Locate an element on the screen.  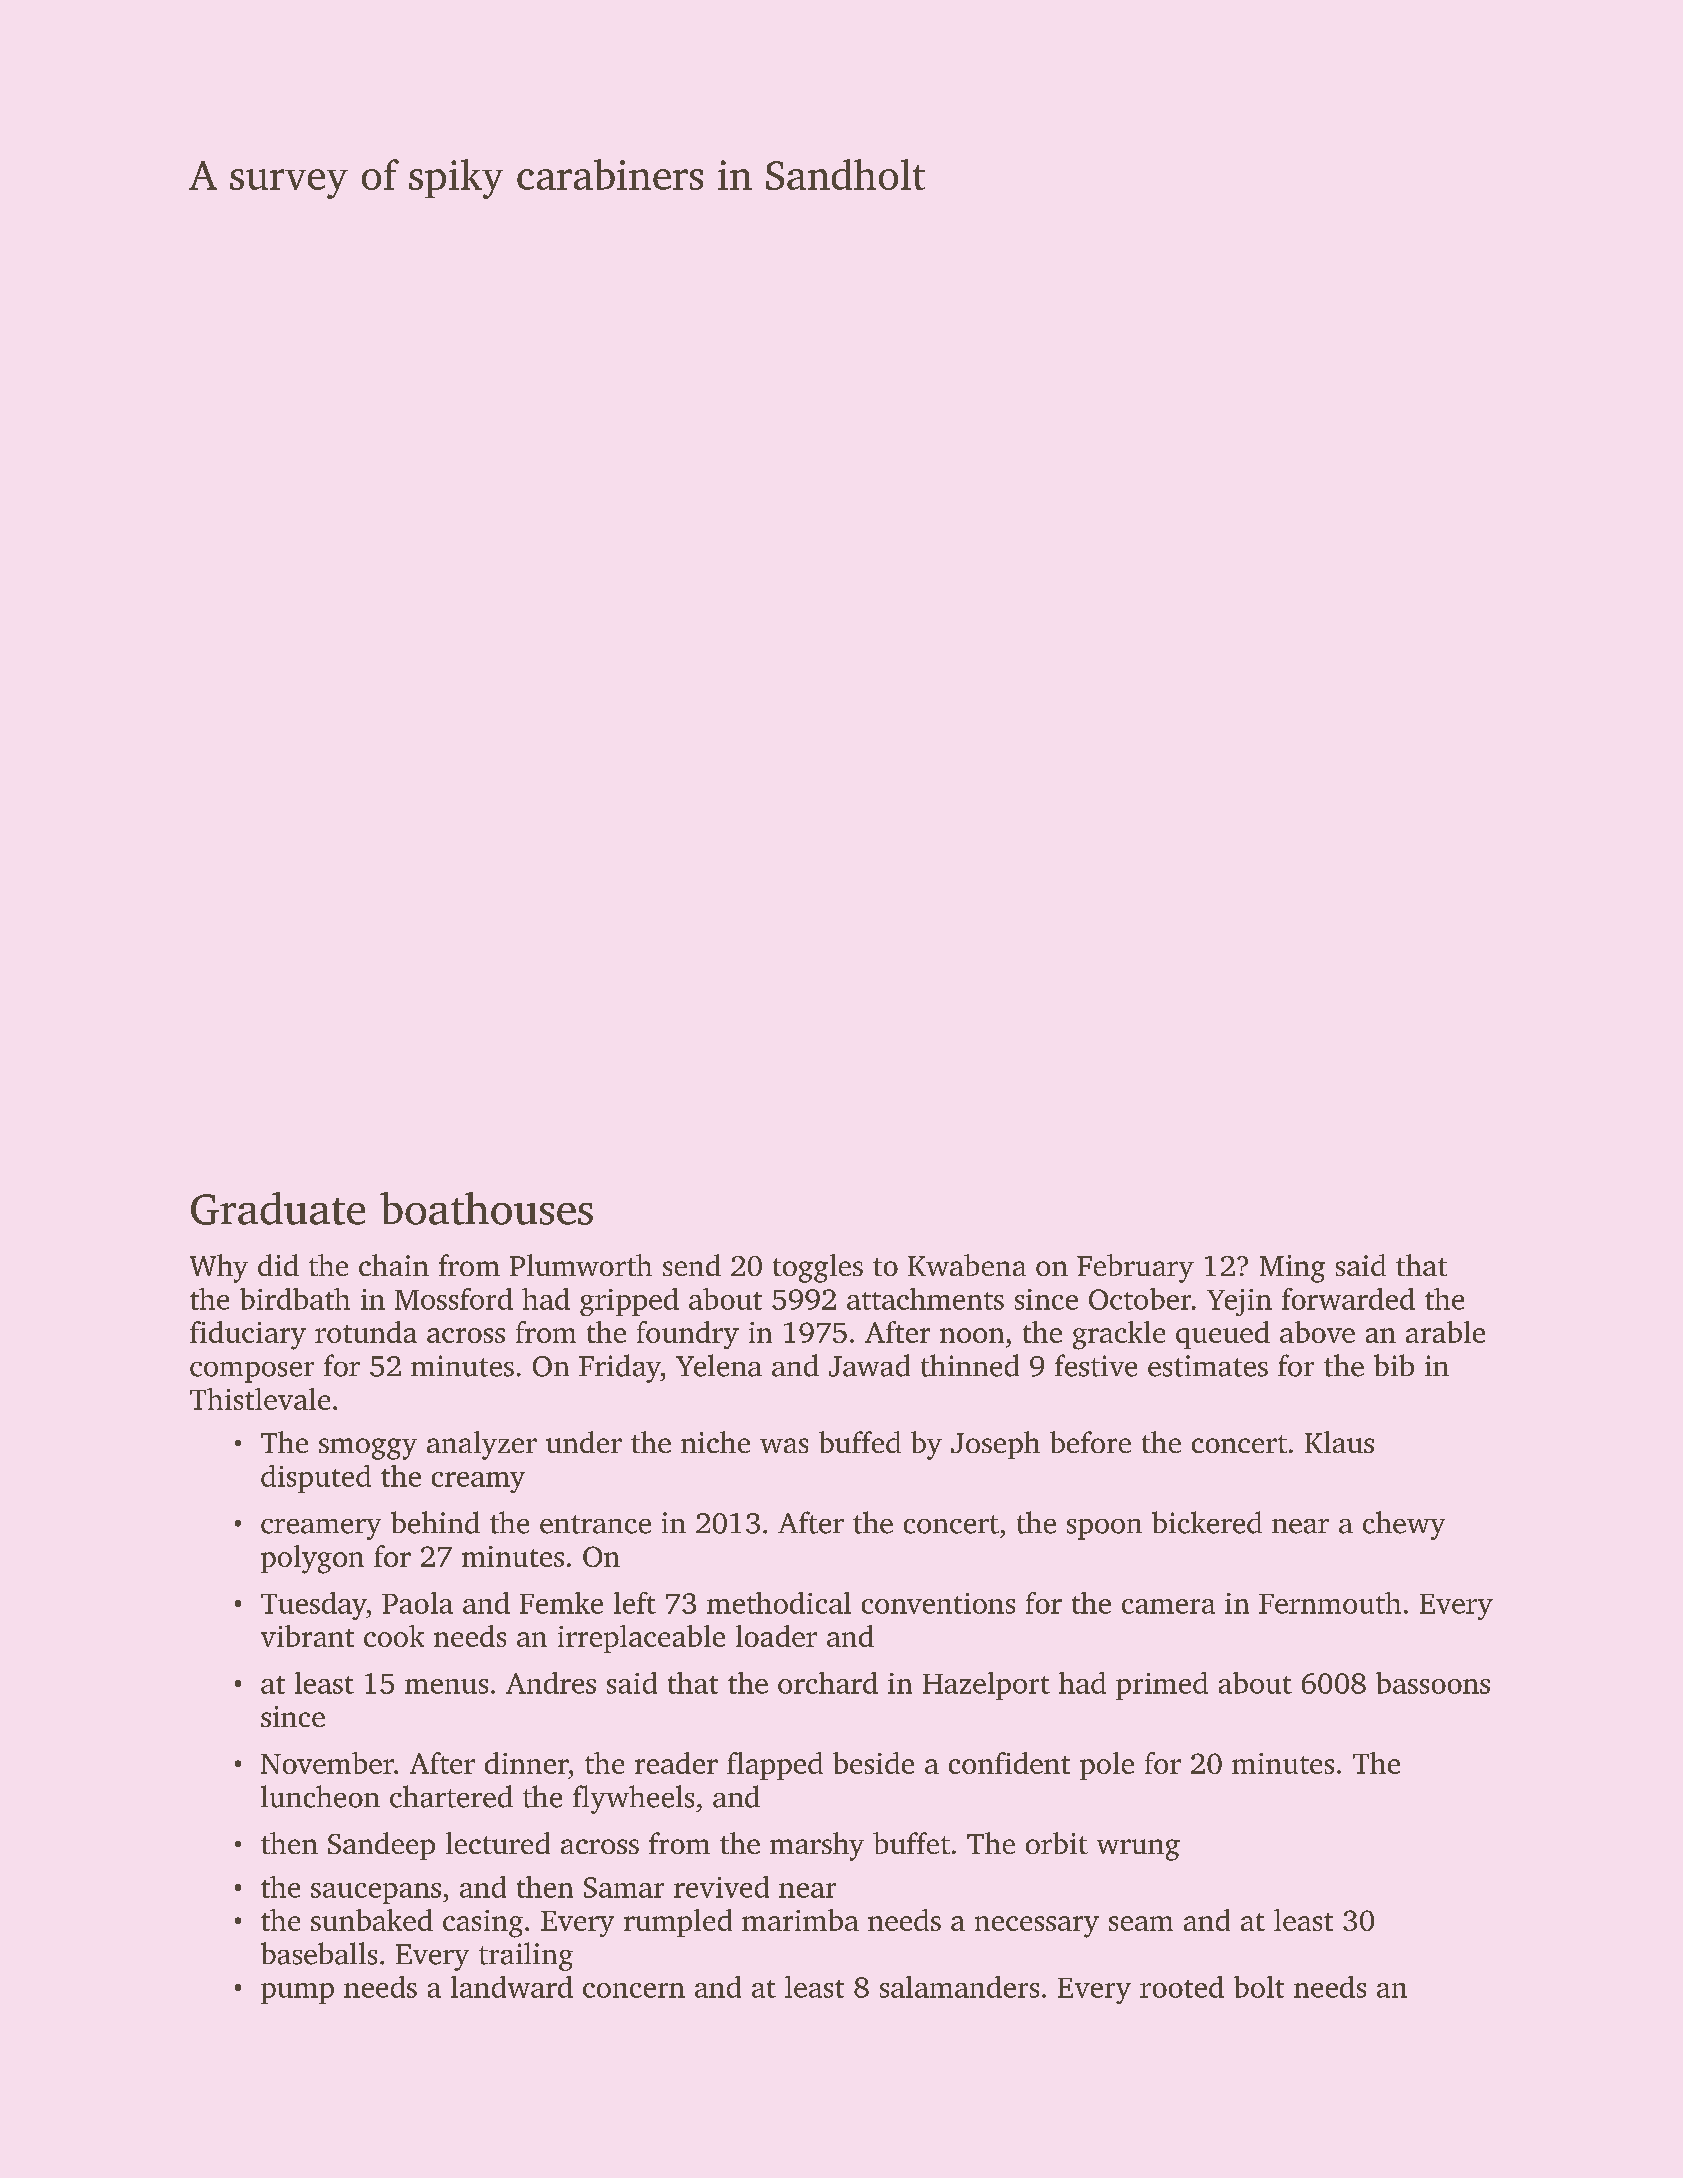
Fernmouth is located at coordinates (1330, 1603).
